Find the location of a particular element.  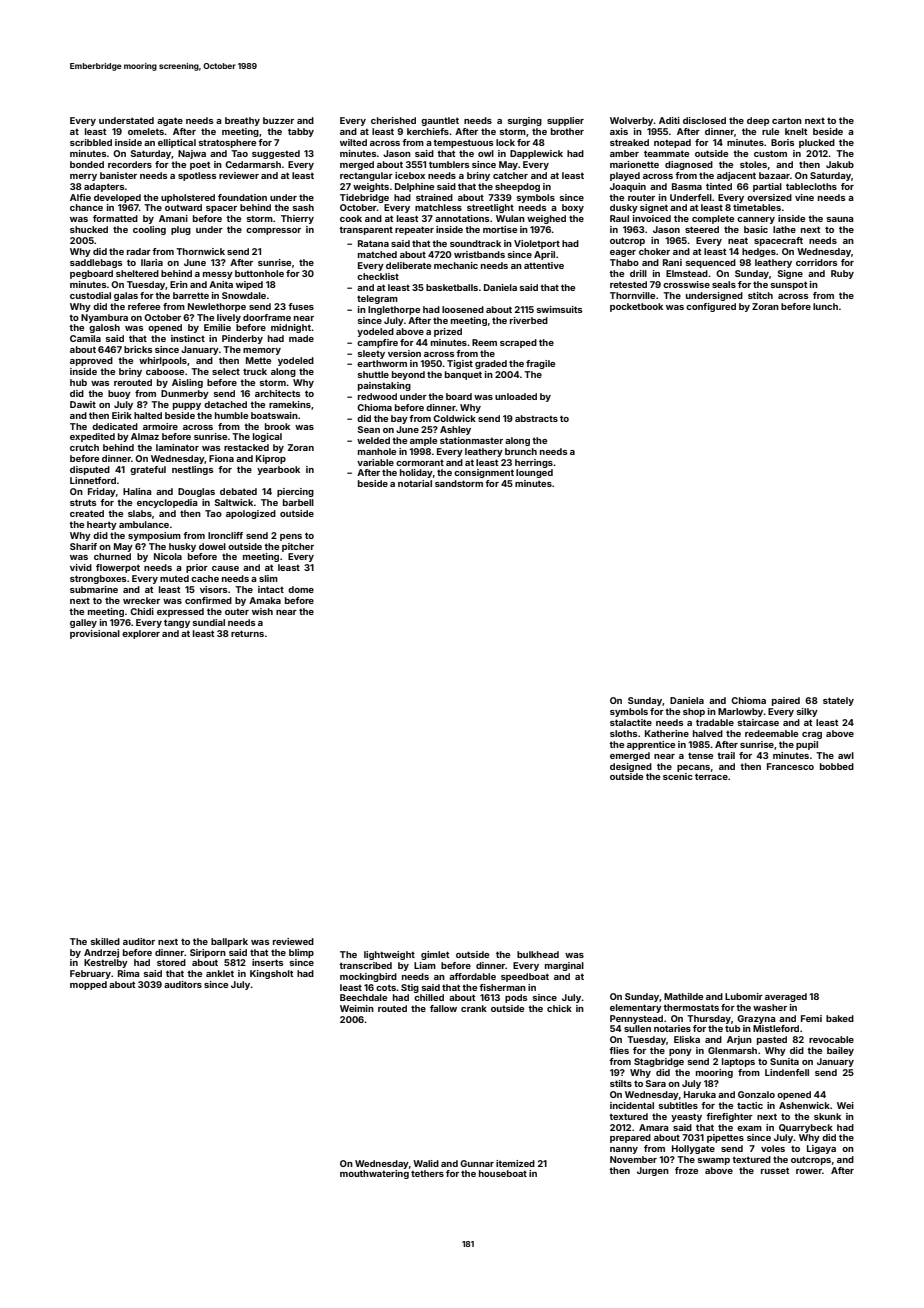

returns is located at coordinates (247, 633).
